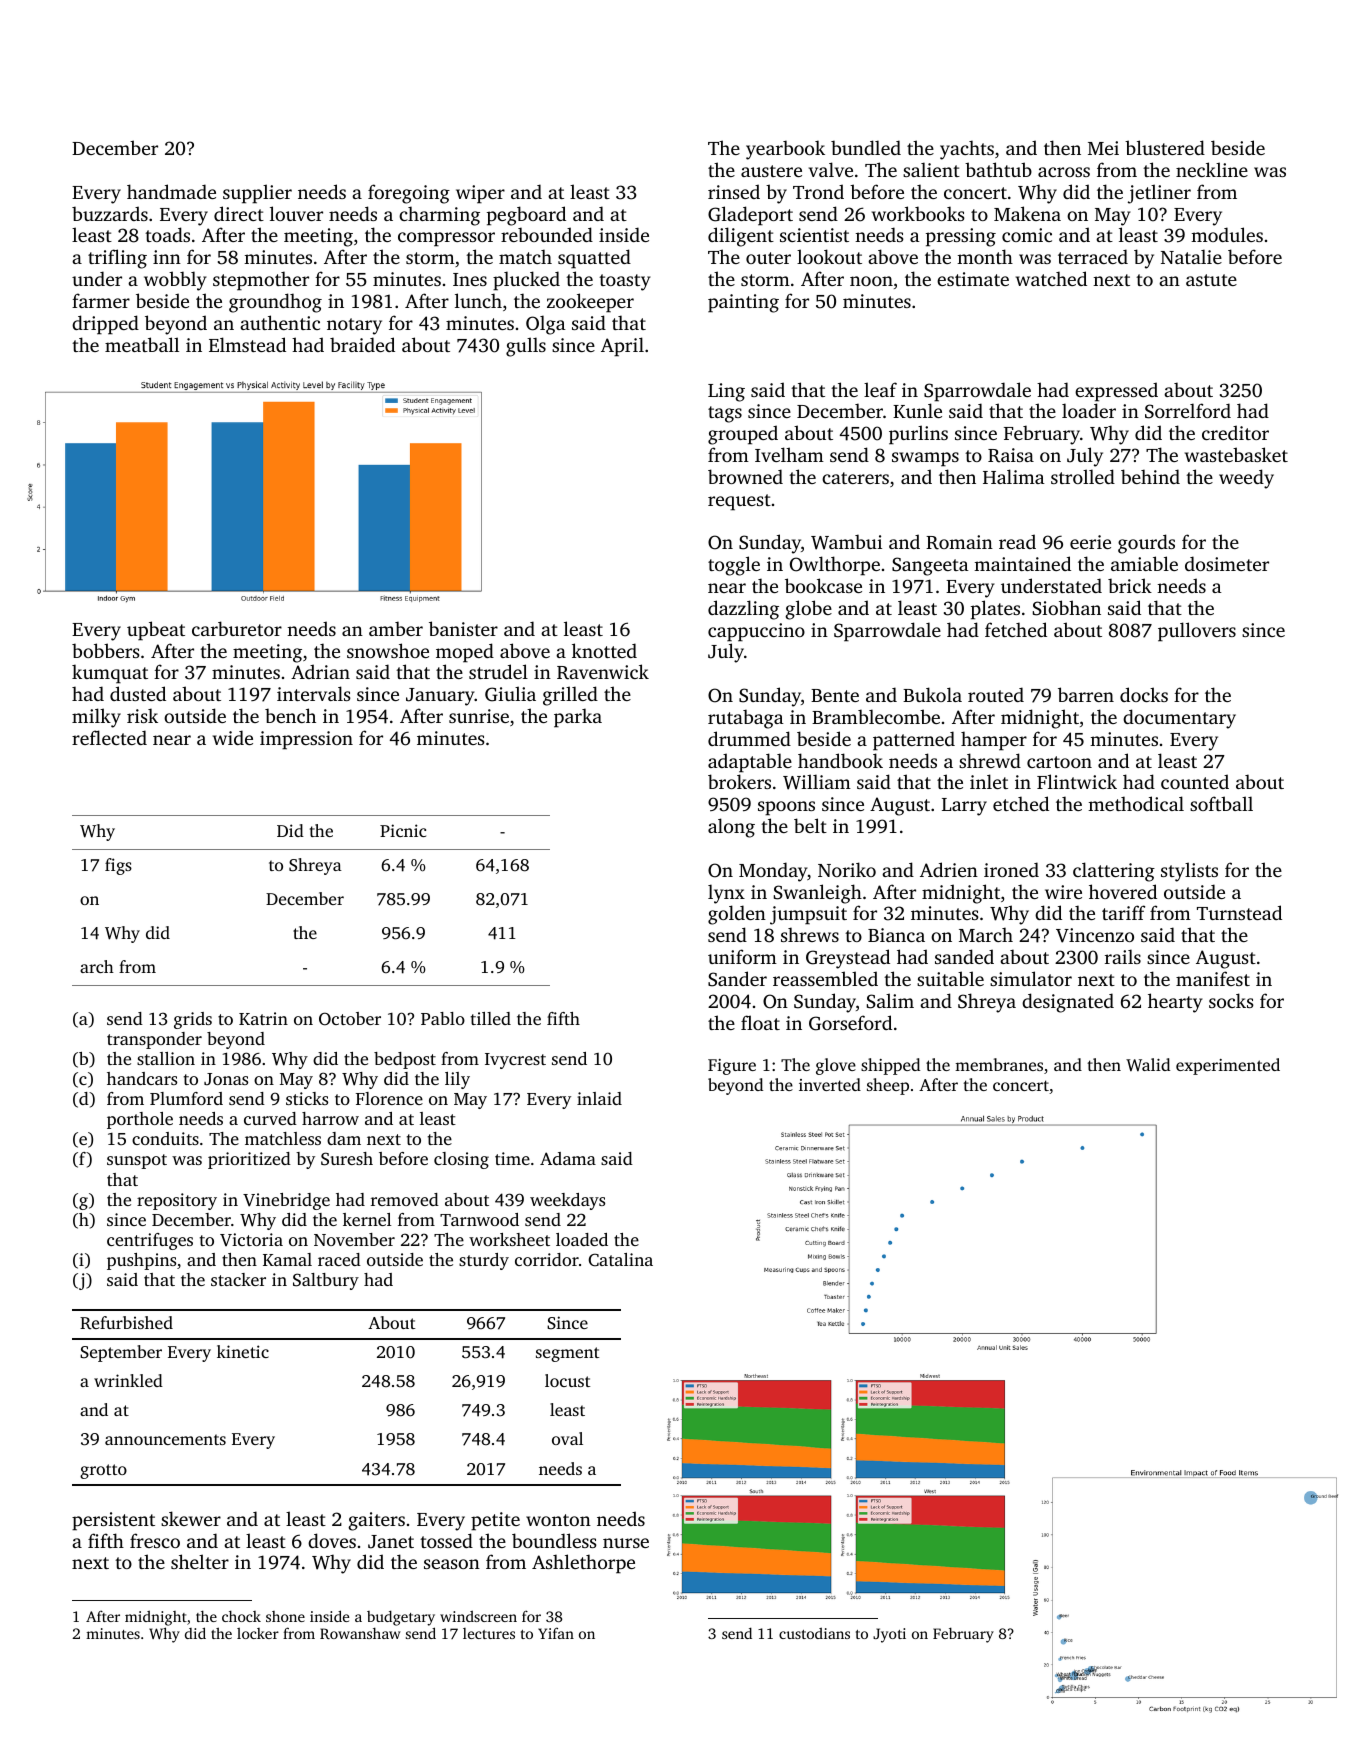 The image size is (1363, 1764). I want to click on experimented, so click(1228, 1066).
